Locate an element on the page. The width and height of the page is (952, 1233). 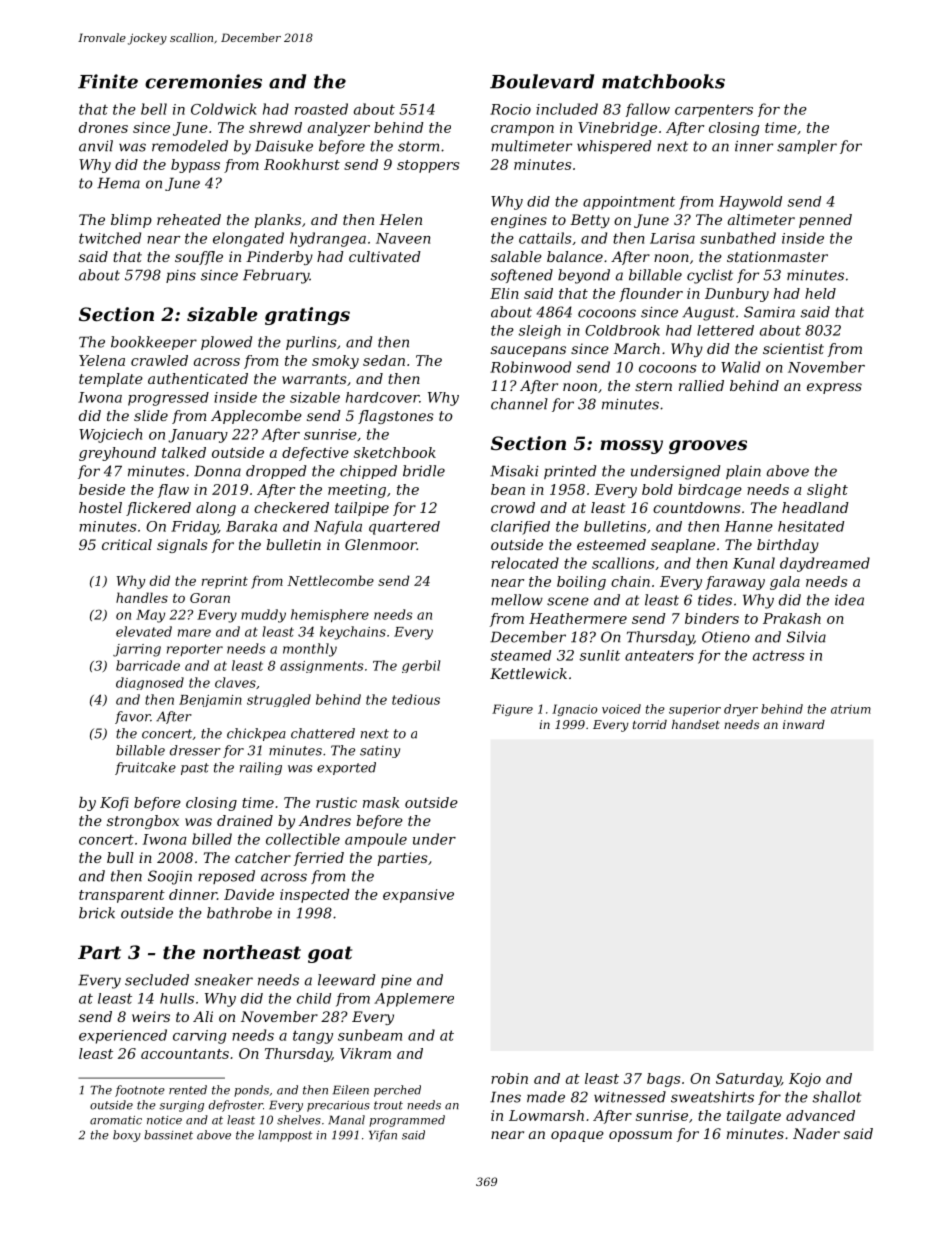
ponds is located at coordinates (251, 1091).
